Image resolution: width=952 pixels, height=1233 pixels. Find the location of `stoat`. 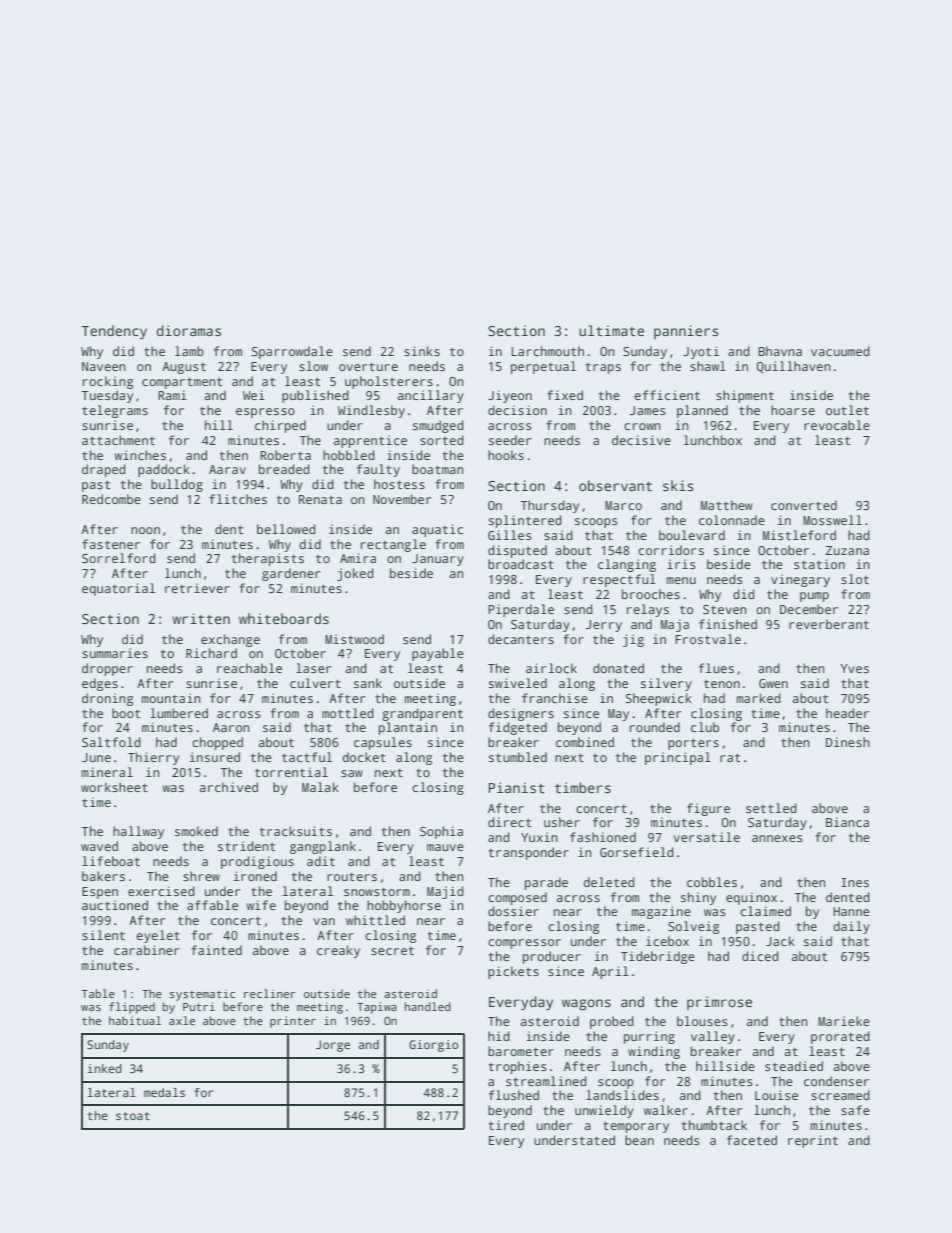

stoat is located at coordinates (133, 1116).
